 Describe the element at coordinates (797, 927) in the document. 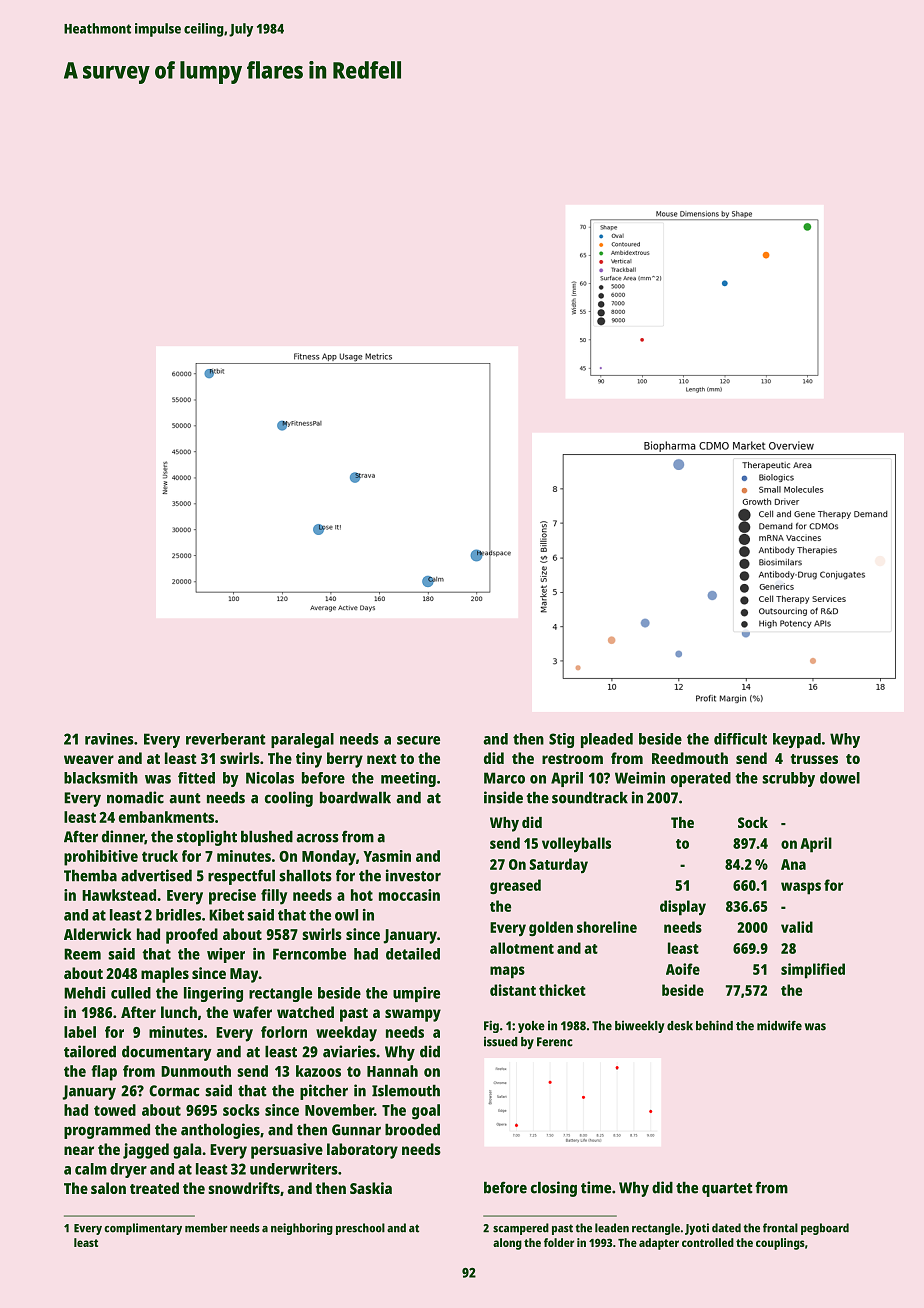

I see `valid` at that location.
